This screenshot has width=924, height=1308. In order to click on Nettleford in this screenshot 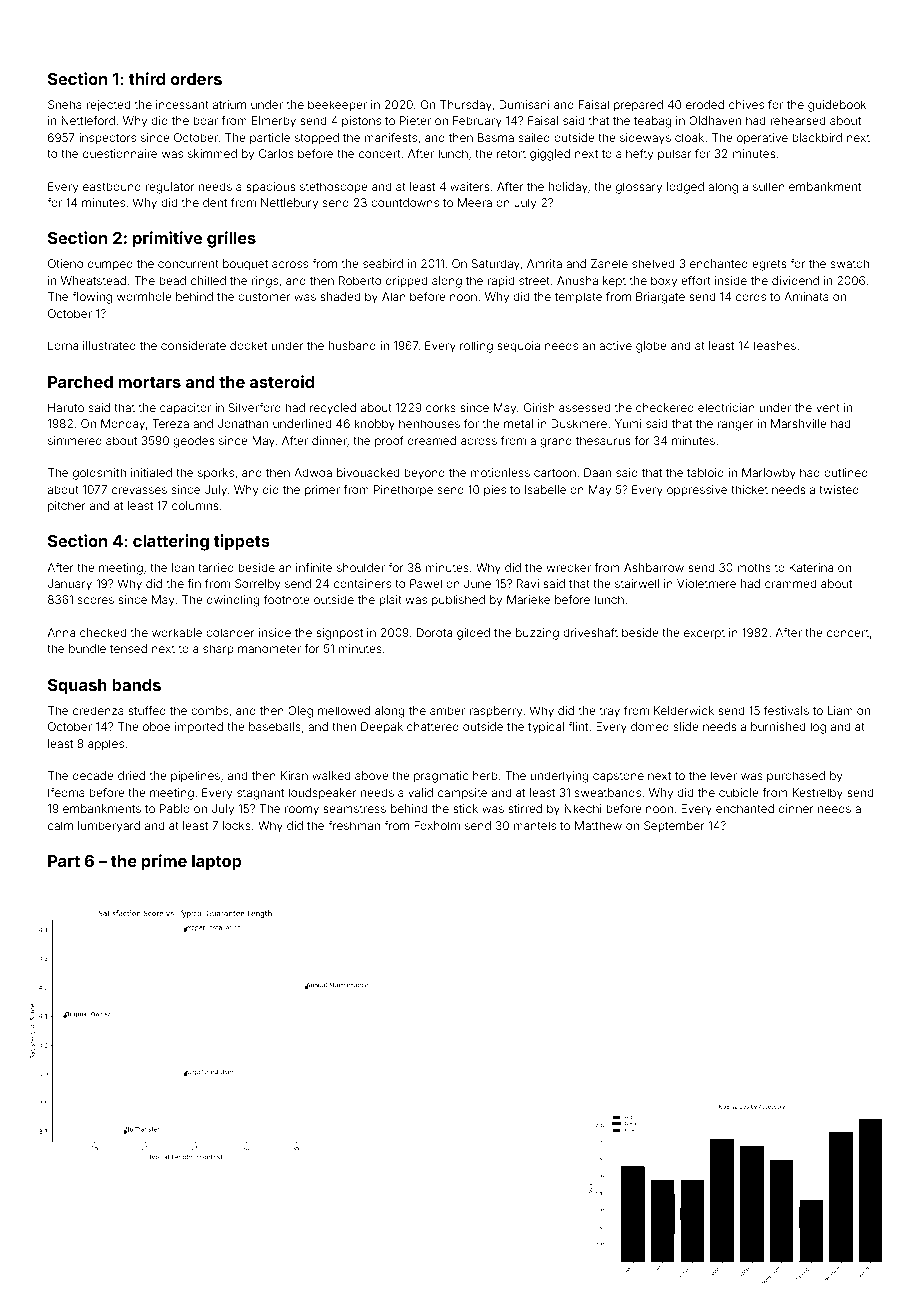, I will do `click(88, 120)`.
